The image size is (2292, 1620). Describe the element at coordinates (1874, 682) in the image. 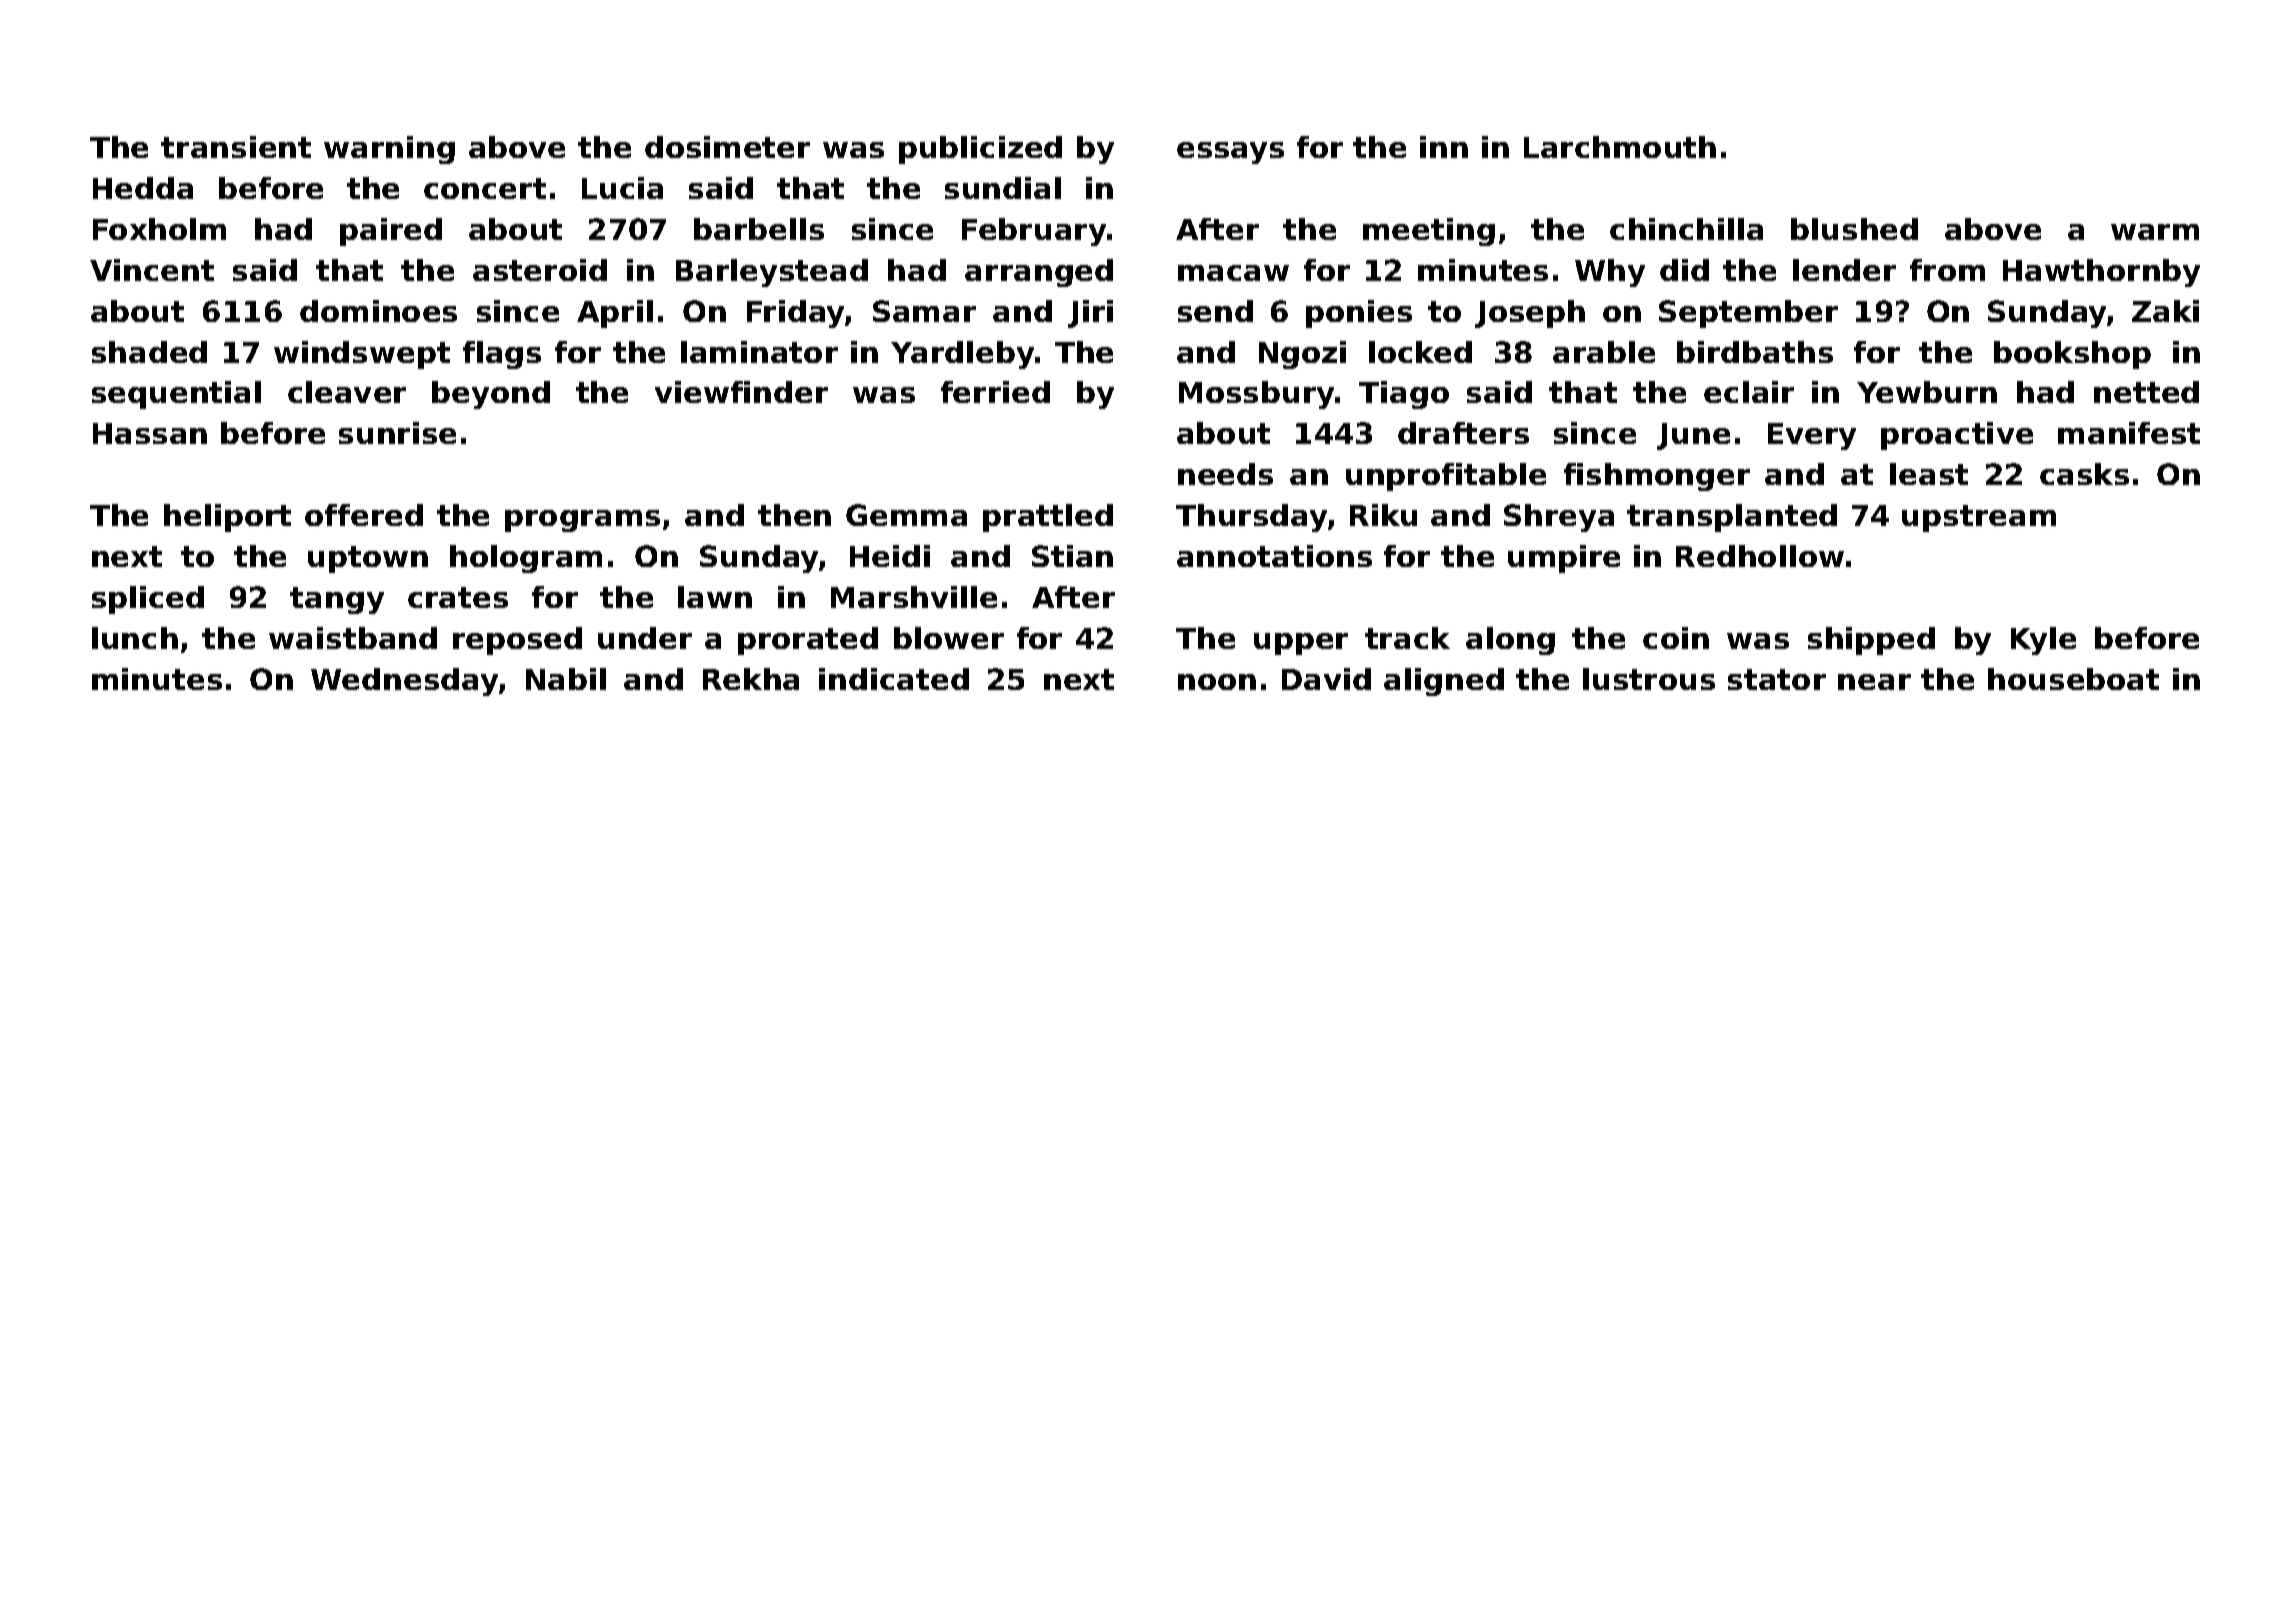

I see `near` at that location.
